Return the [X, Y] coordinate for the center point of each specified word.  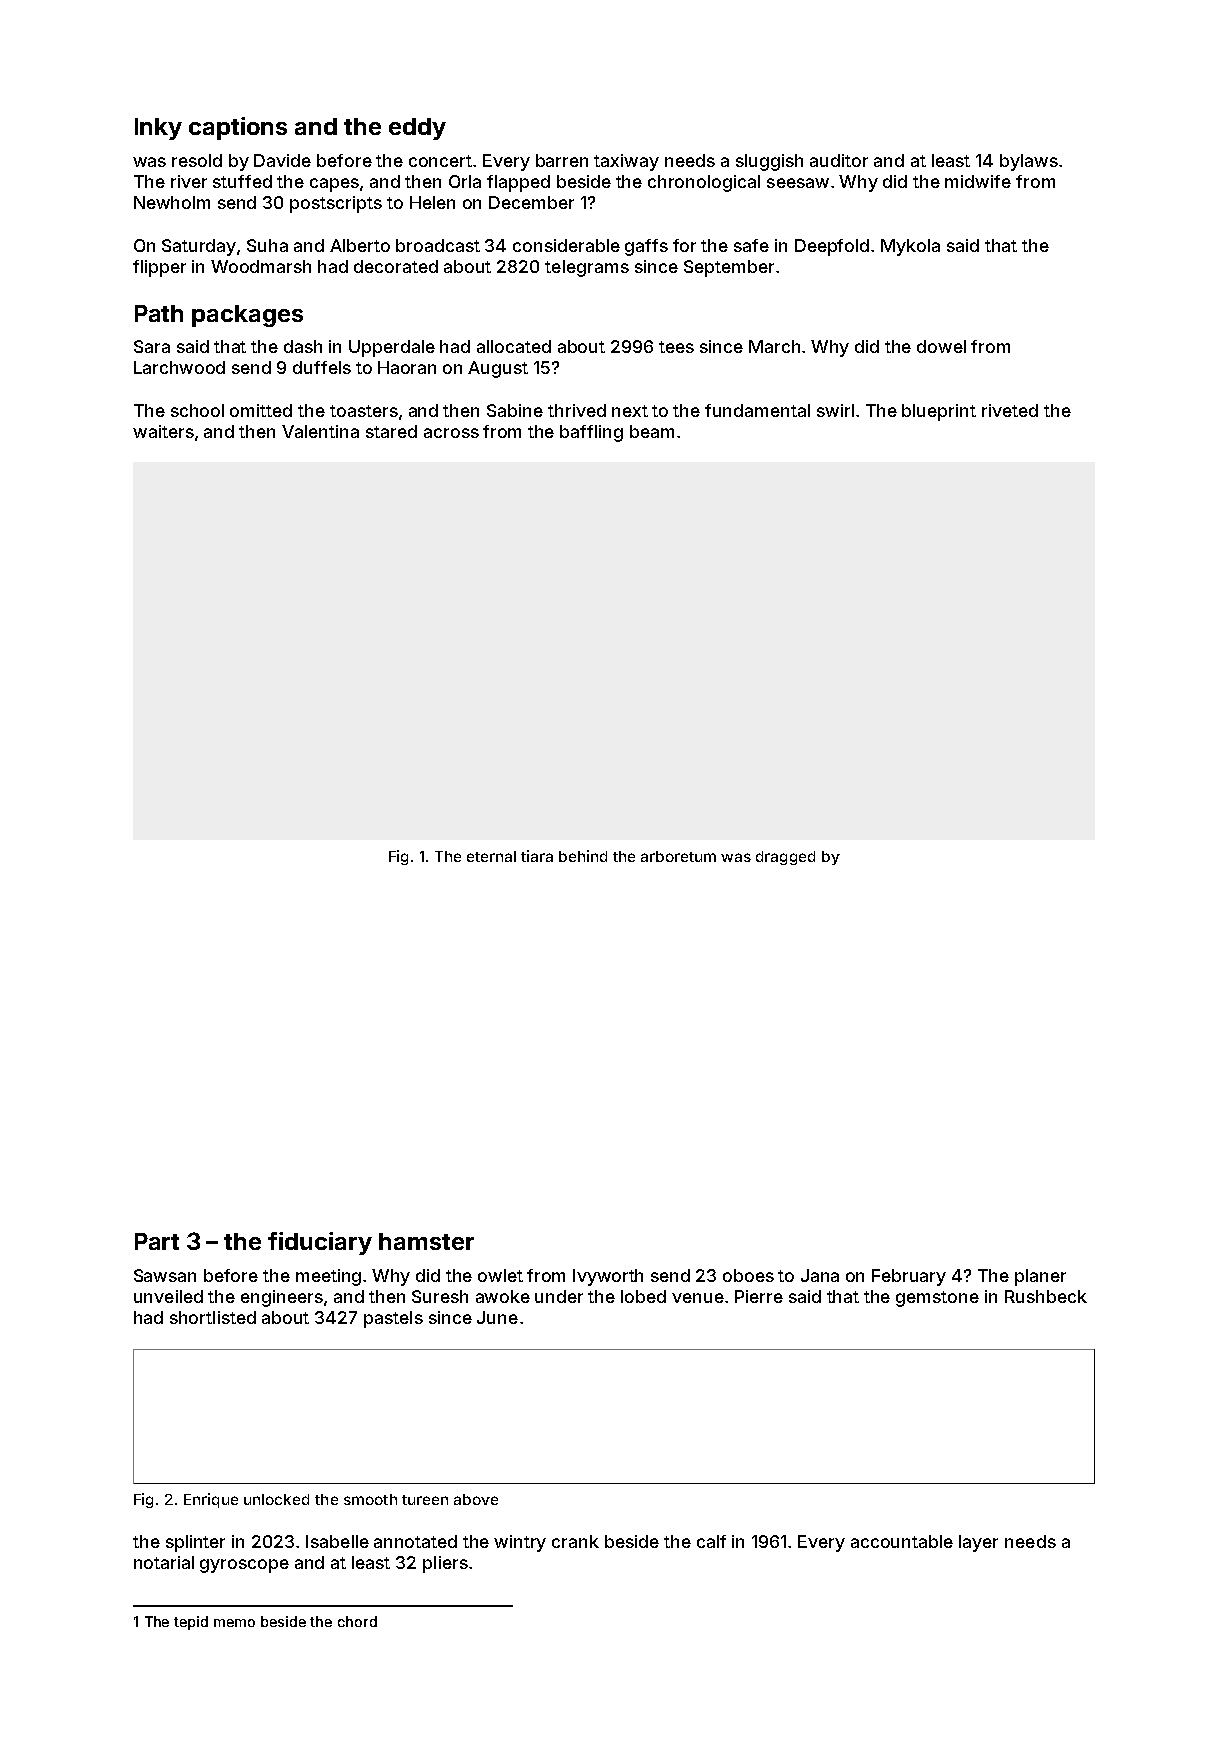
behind [583, 856]
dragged [785, 858]
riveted [1010, 410]
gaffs [646, 247]
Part [157, 1241]
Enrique [211, 1500]
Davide [282, 160]
